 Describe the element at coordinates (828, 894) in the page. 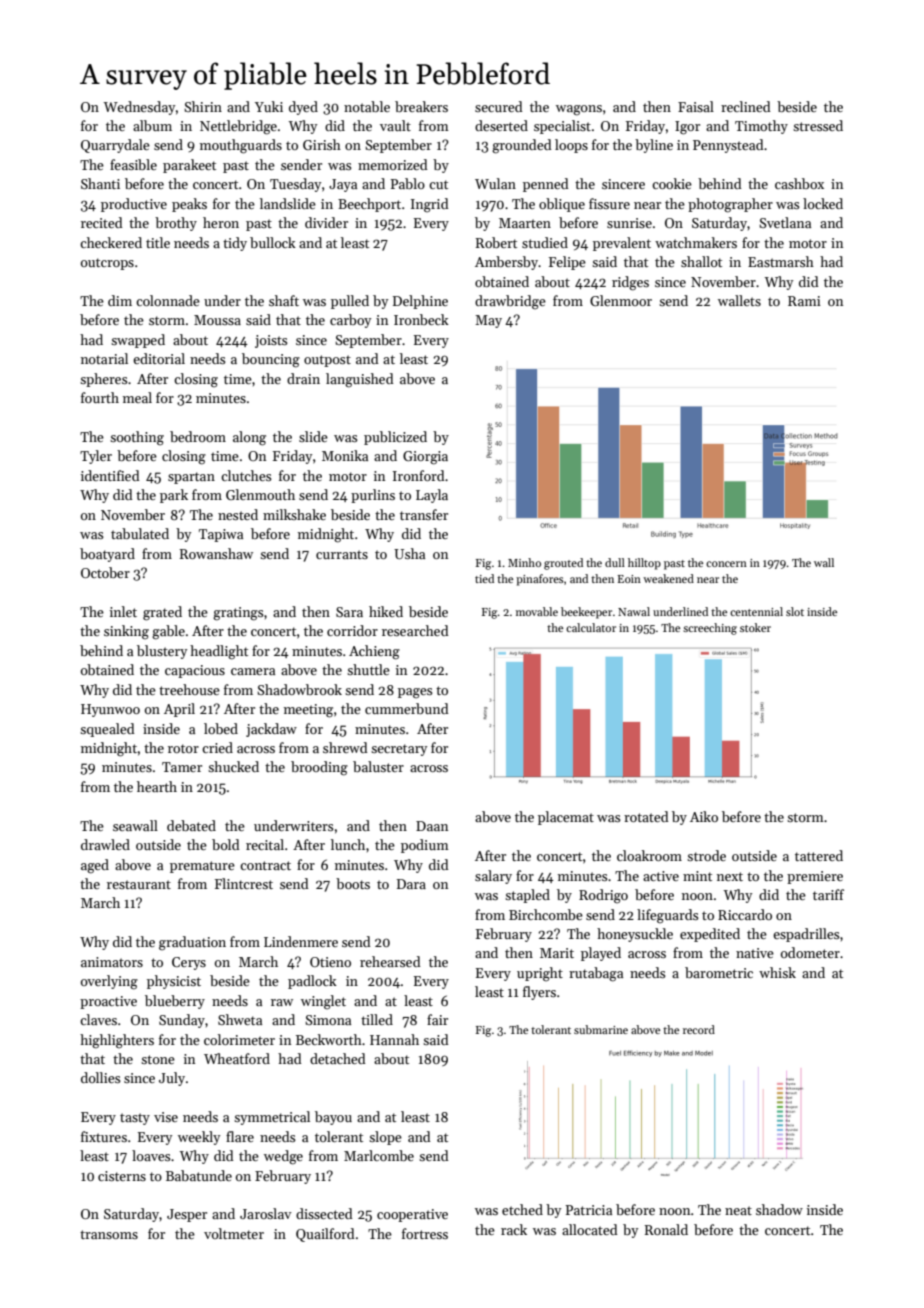

I see `tariff` at that location.
